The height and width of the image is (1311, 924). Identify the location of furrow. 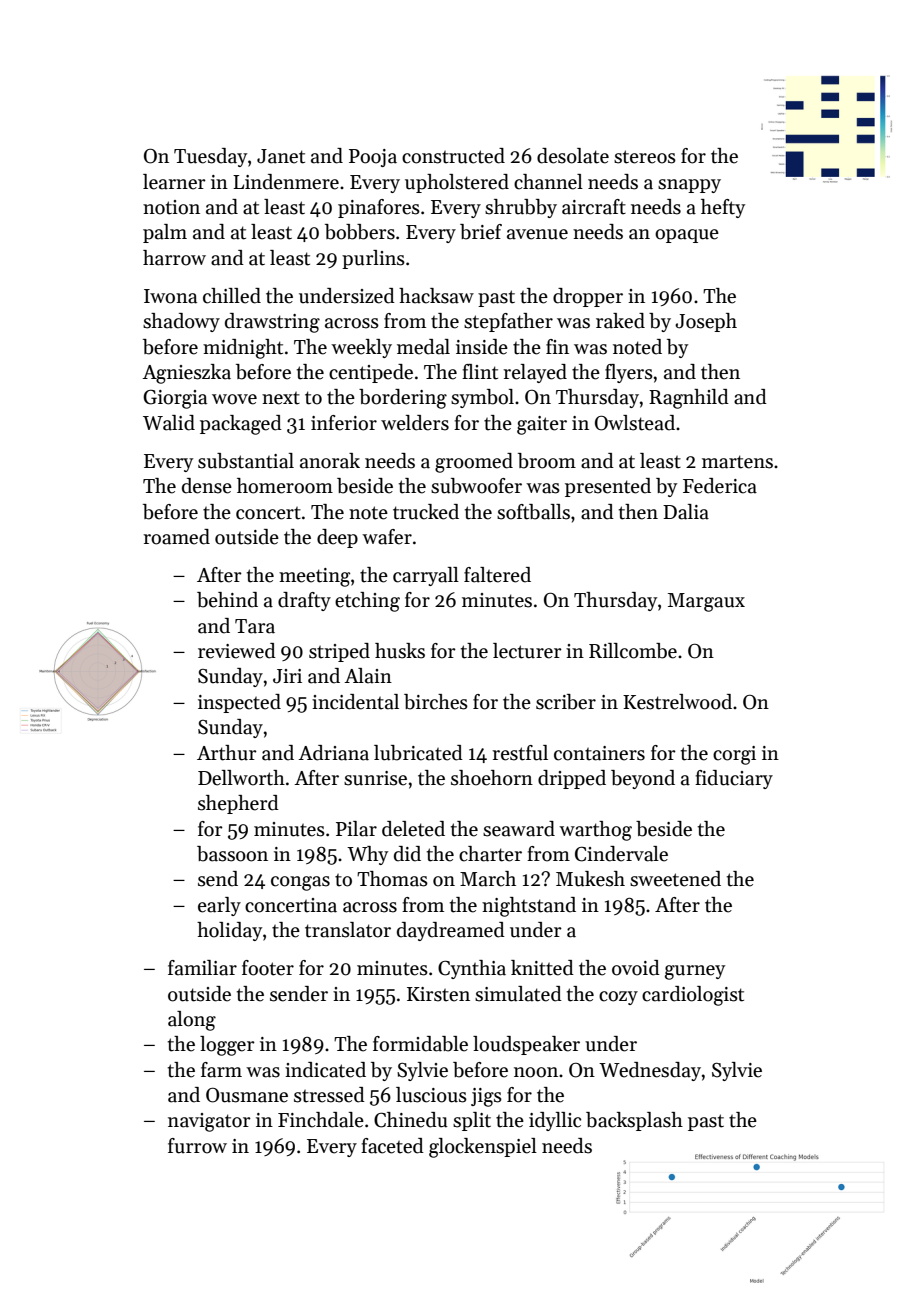
(197, 1146).
